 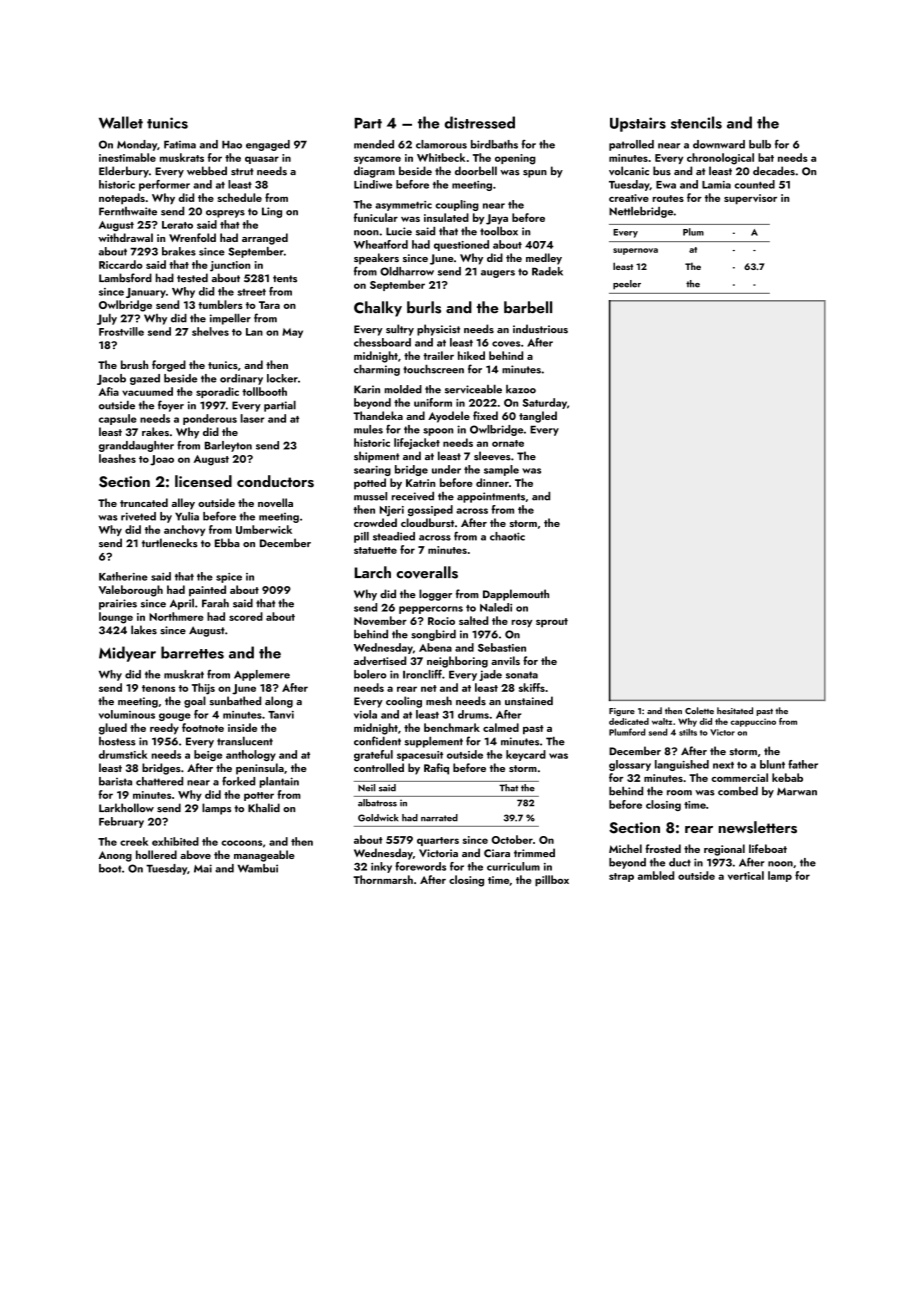 What do you see at coordinates (156, 854) in the document?
I see `hollered` at bounding box center [156, 854].
